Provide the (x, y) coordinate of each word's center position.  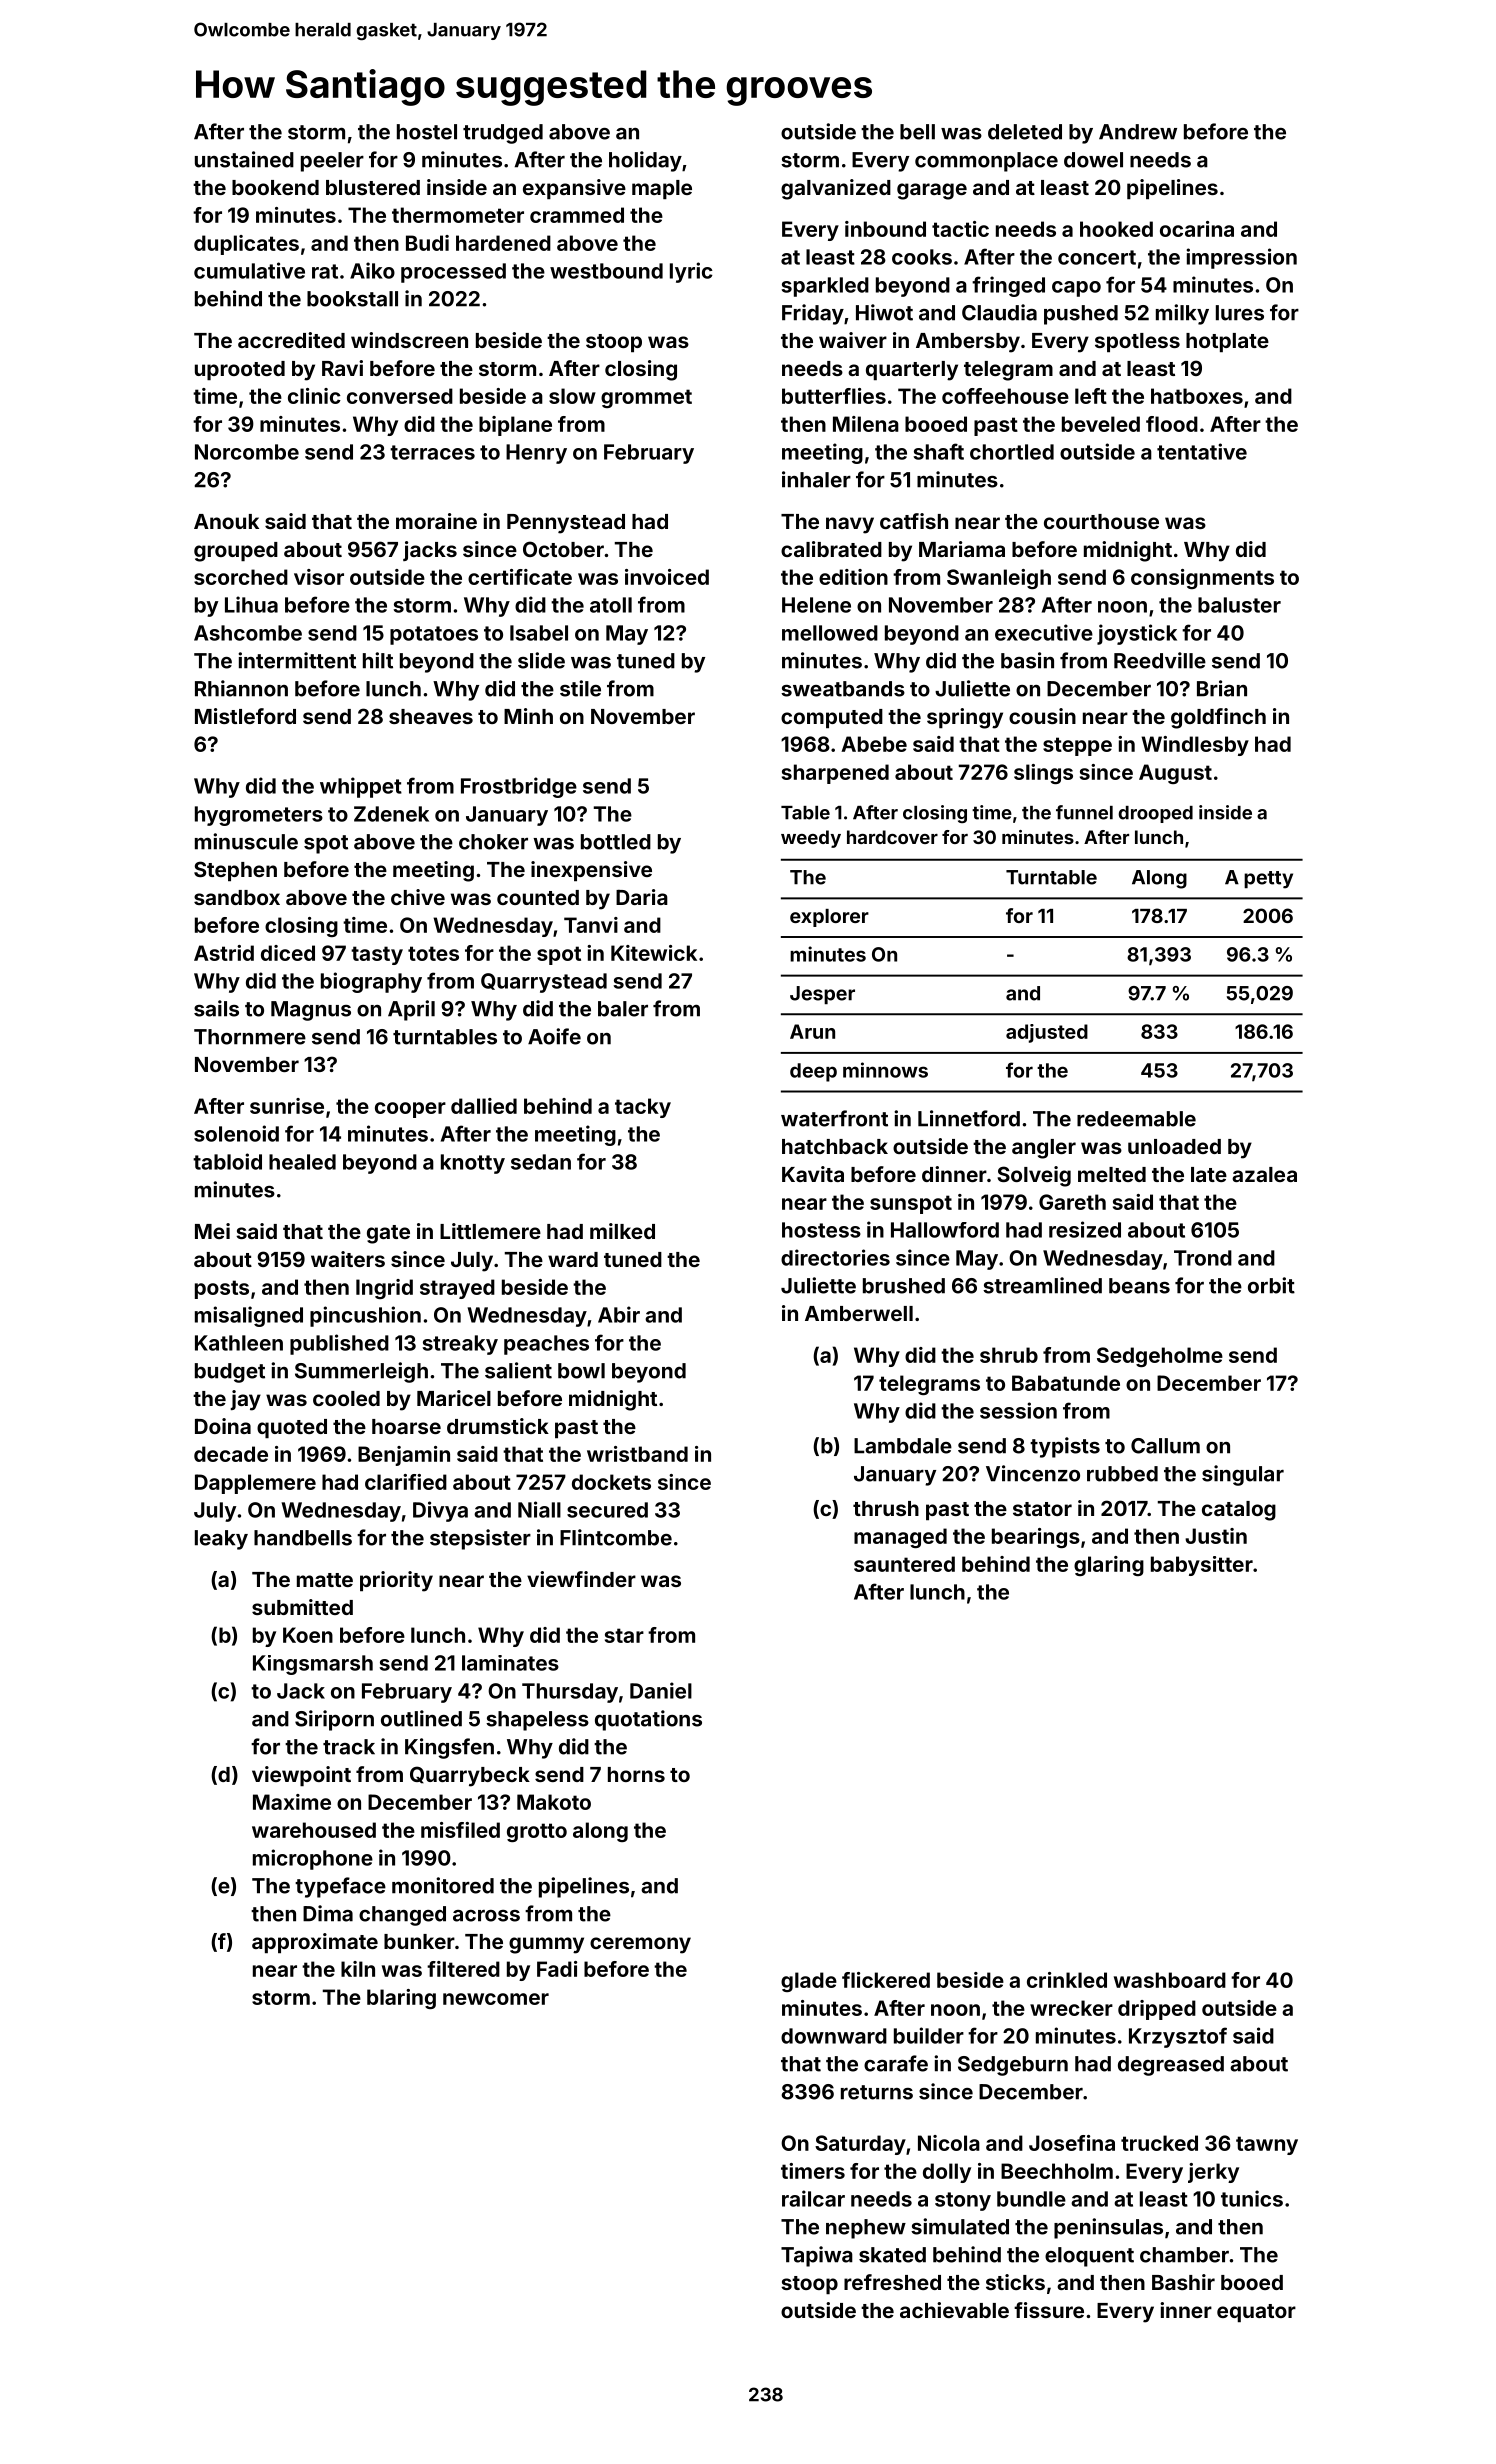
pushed (1081, 315)
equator (1256, 2313)
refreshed (892, 2282)
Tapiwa (817, 2256)
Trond (1203, 1258)
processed (453, 273)
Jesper (822, 995)
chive (418, 897)
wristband (637, 1454)
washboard (1170, 1980)
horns (636, 1774)
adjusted (1047, 1033)
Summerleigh (361, 1372)
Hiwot (884, 312)
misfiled (460, 1830)
